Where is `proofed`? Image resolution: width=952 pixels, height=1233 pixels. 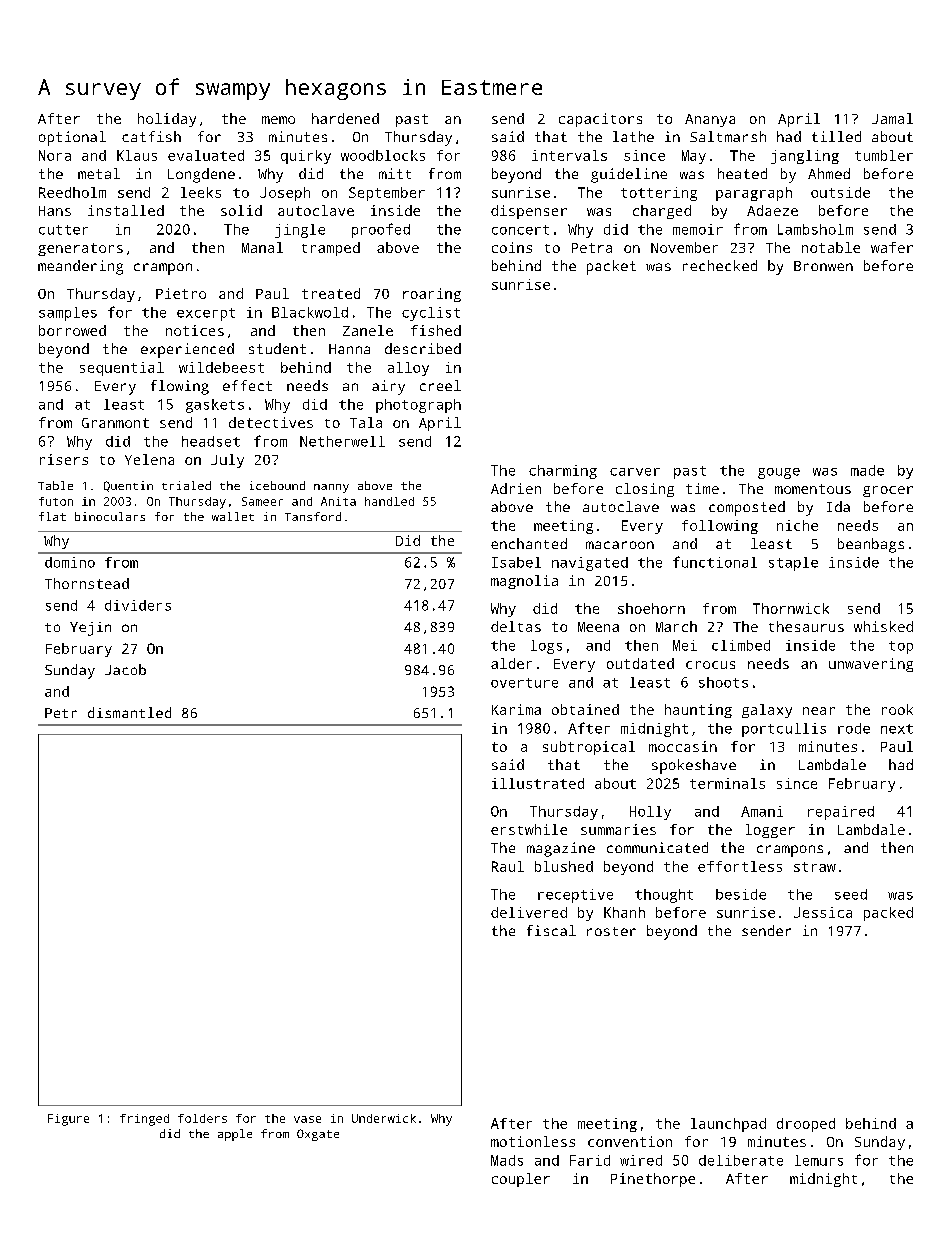
proofed is located at coordinates (381, 230).
